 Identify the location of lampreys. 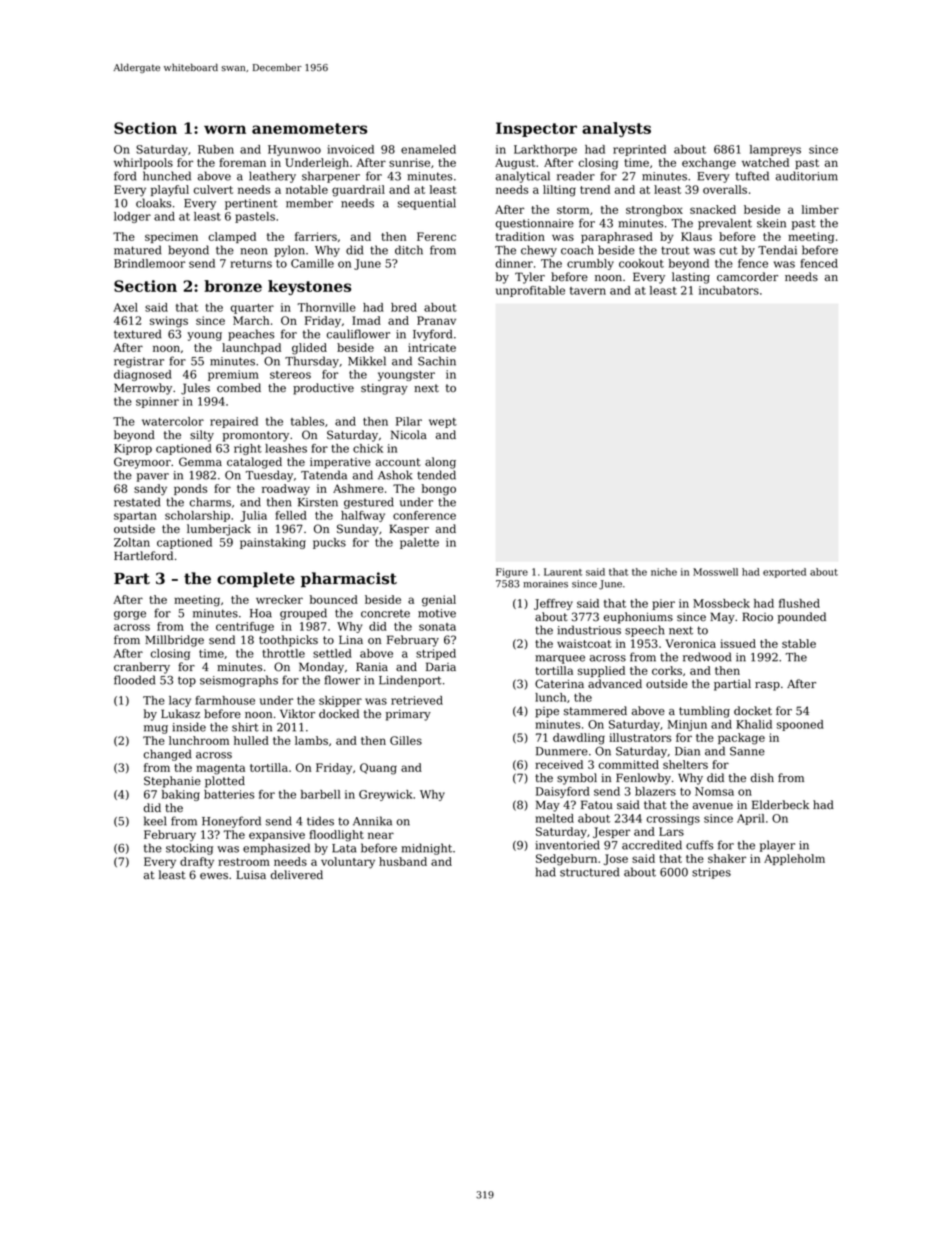
(775, 150).
